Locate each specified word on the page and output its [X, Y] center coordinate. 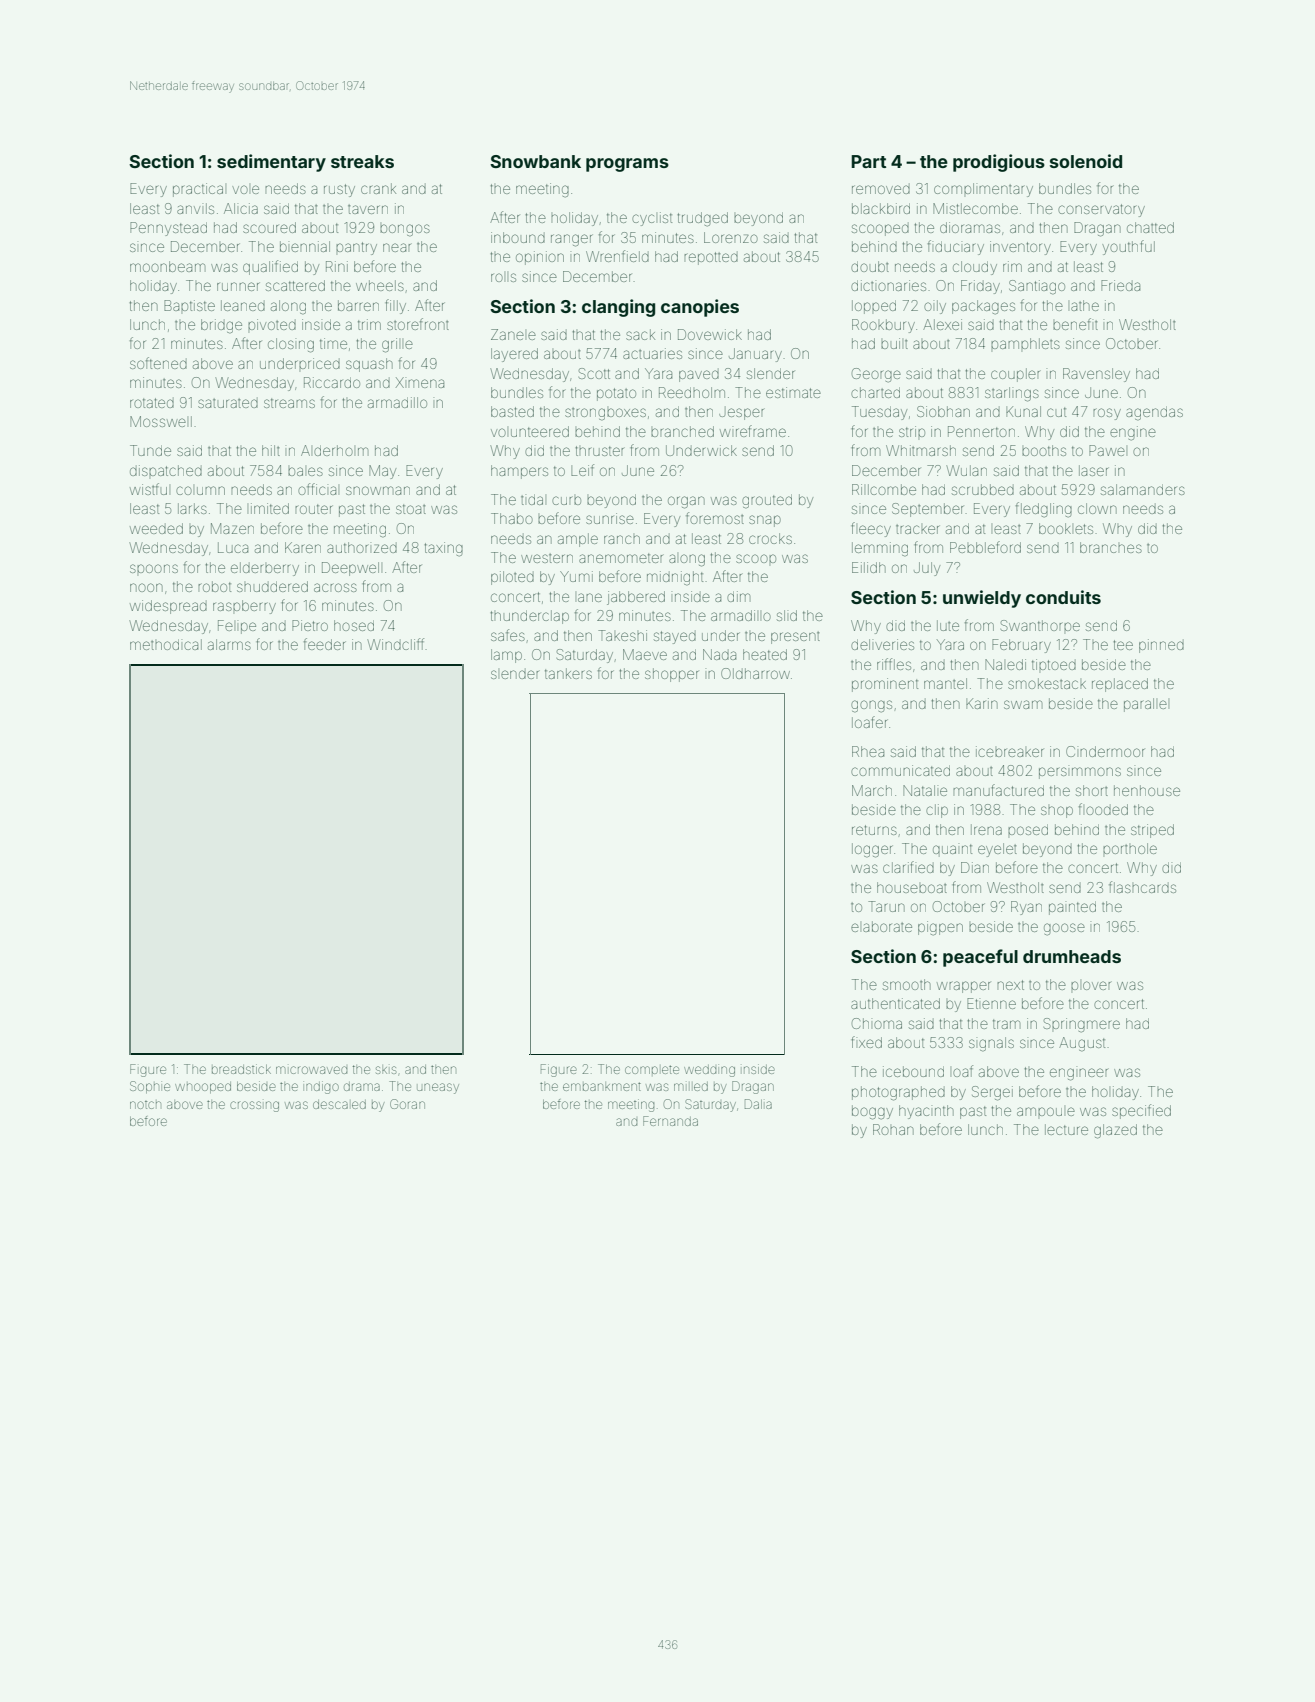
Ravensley [1096, 375]
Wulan [966, 470]
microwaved [311, 1070]
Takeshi [622, 635]
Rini [337, 266]
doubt [870, 266]
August [1082, 1044]
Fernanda [670, 1121]
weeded [156, 528]
